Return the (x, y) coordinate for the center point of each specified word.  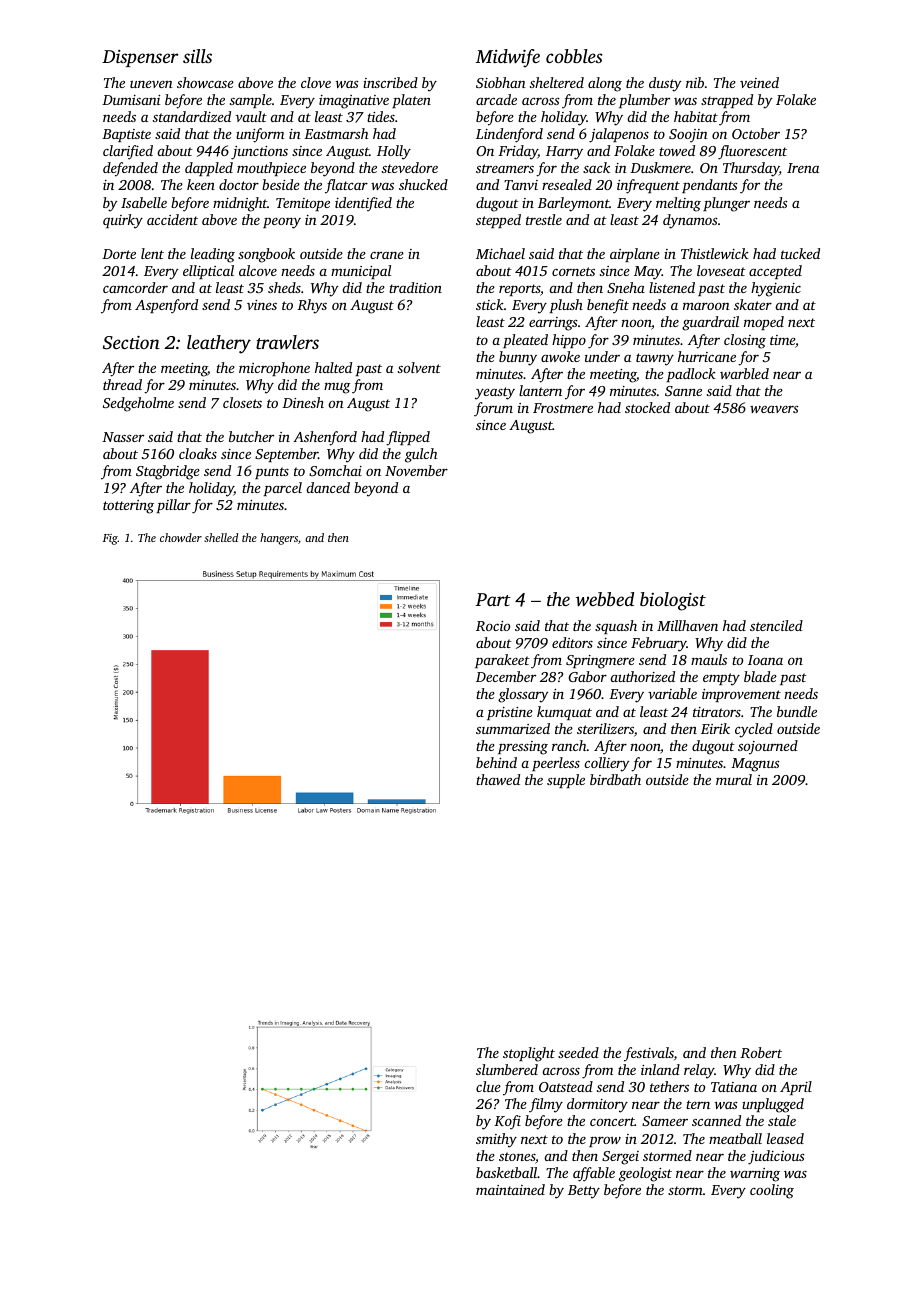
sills (197, 56)
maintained (510, 1189)
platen (411, 101)
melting (678, 204)
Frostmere (563, 408)
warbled (744, 373)
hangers (279, 539)
